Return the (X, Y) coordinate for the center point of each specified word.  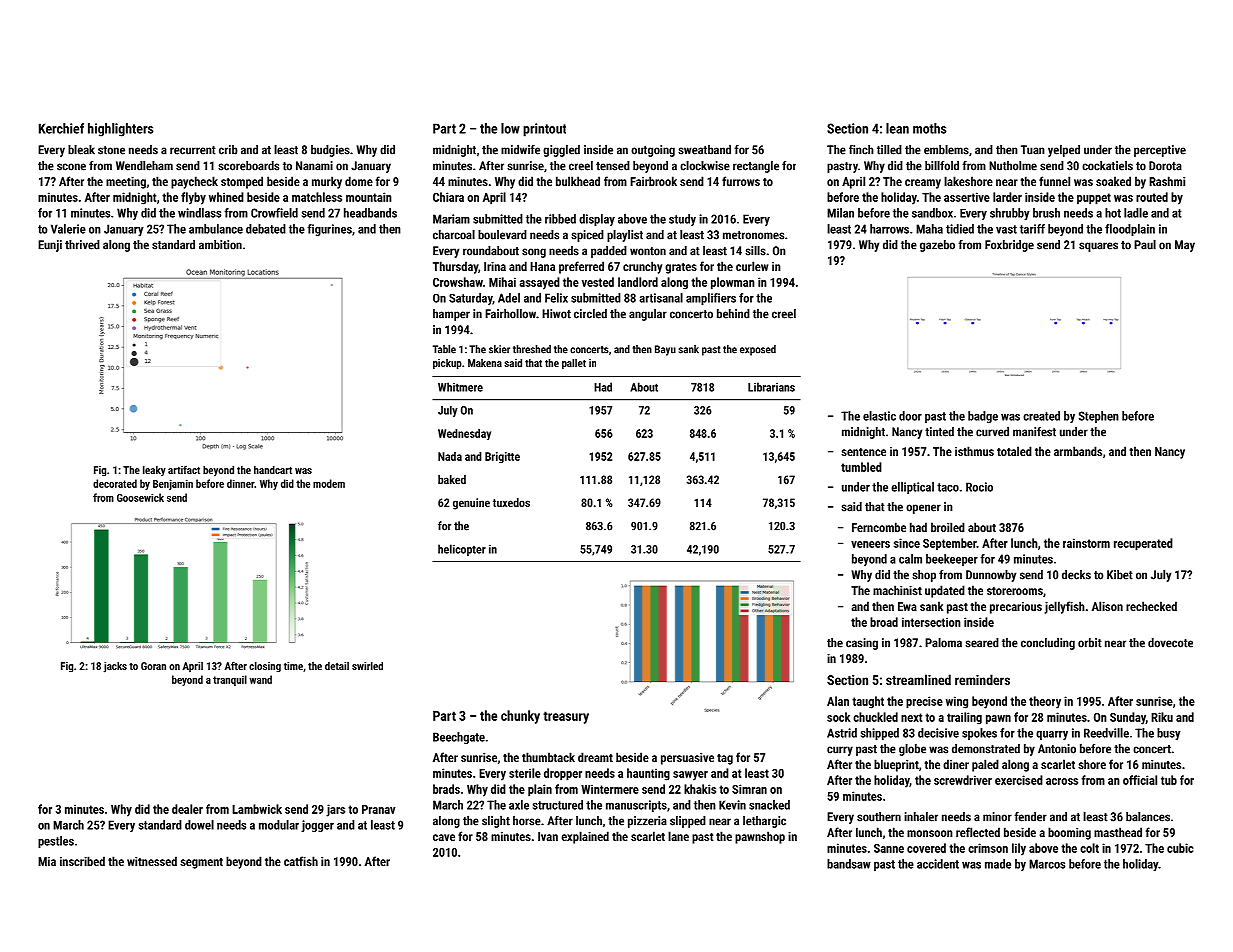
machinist (897, 590)
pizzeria (647, 822)
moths (930, 128)
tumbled (861, 467)
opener (923, 509)
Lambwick (257, 809)
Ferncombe (879, 527)
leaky (154, 471)
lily (1019, 849)
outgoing (653, 151)
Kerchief (61, 128)
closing (265, 667)
